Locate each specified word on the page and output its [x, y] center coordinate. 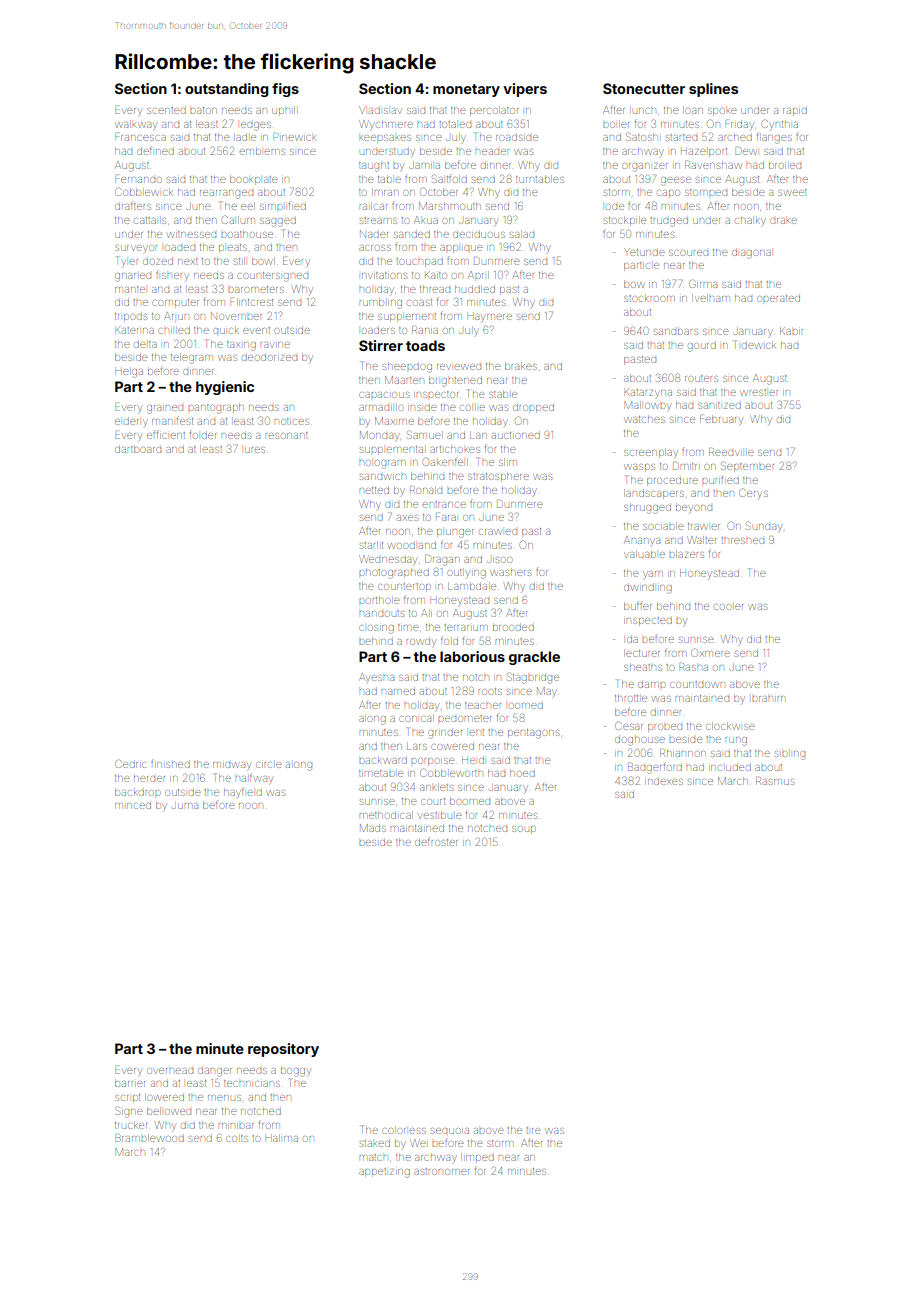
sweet [792, 192]
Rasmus [775, 781]
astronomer [441, 1171]
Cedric [130, 763]
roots [490, 691]
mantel [130, 289]
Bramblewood [149, 1138]
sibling [790, 755]
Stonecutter [644, 88]
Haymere [489, 318]
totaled [455, 124]
